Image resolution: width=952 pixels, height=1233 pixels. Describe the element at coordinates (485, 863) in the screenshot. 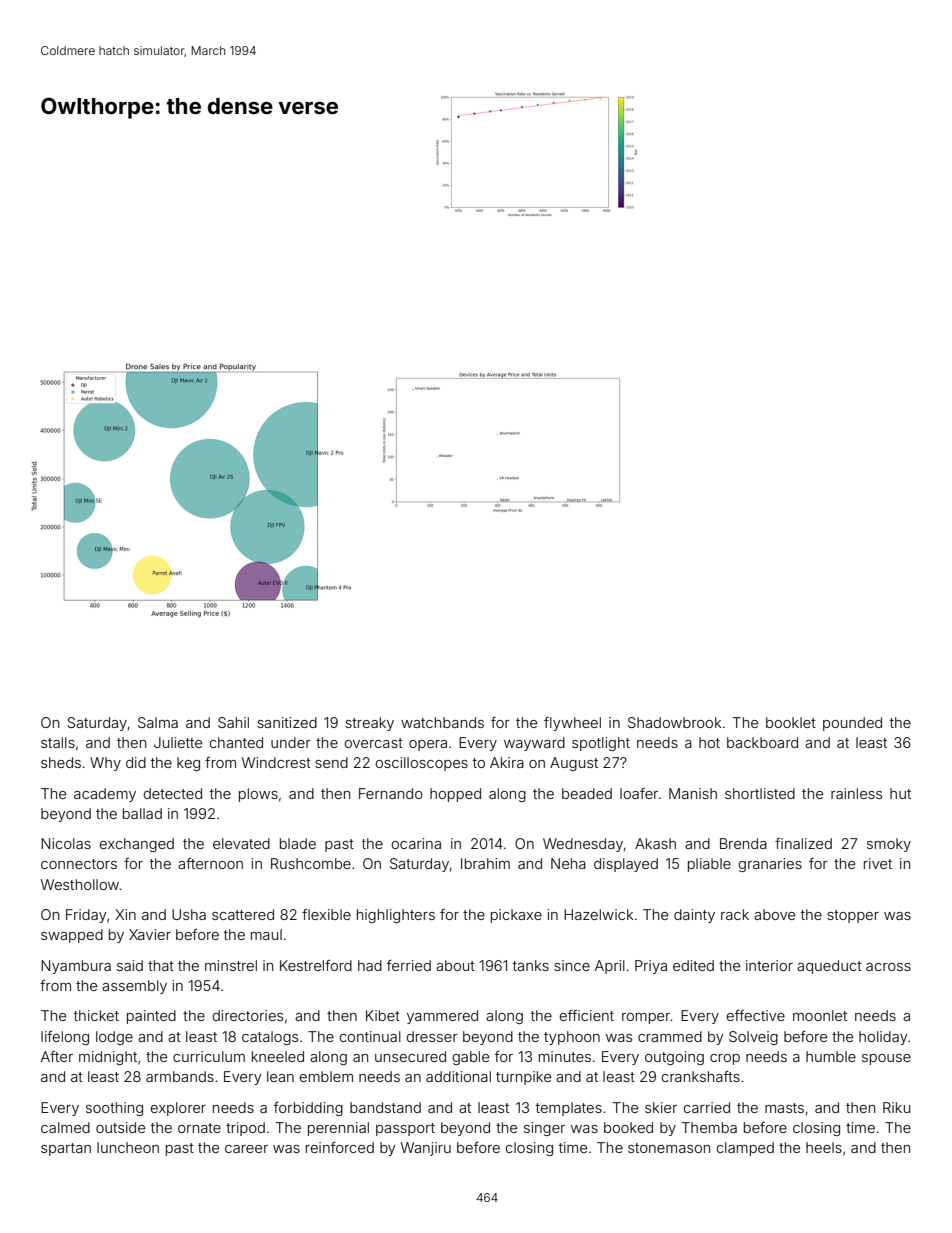

I see `Ibrahim` at that location.
